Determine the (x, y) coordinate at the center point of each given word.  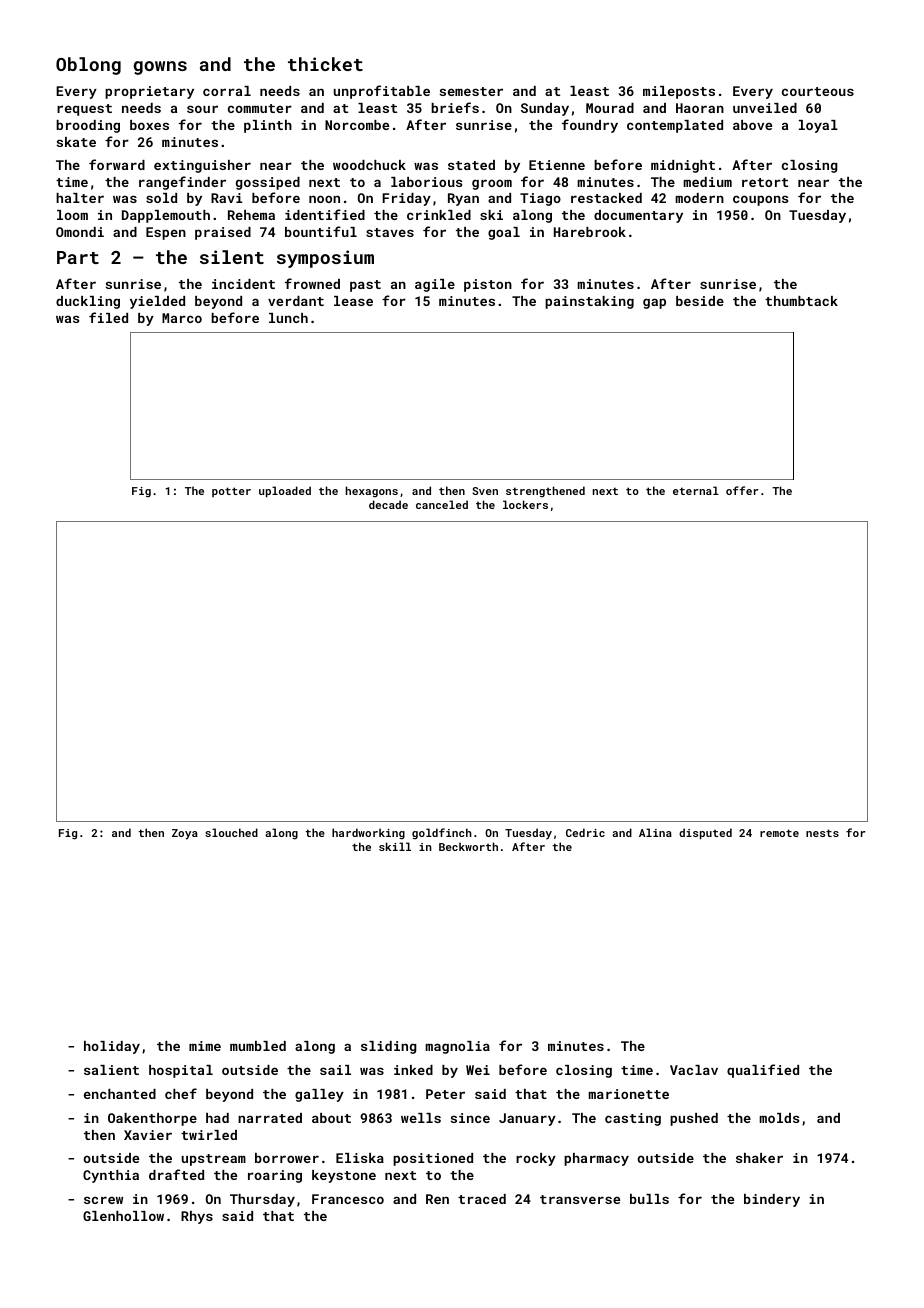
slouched (231, 832)
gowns (160, 68)
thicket (325, 64)
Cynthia (111, 1176)
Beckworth (468, 846)
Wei (478, 1070)
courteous (818, 91)
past (365, 286)
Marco (182, 318)
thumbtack (801, 301)
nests (822, 833)
